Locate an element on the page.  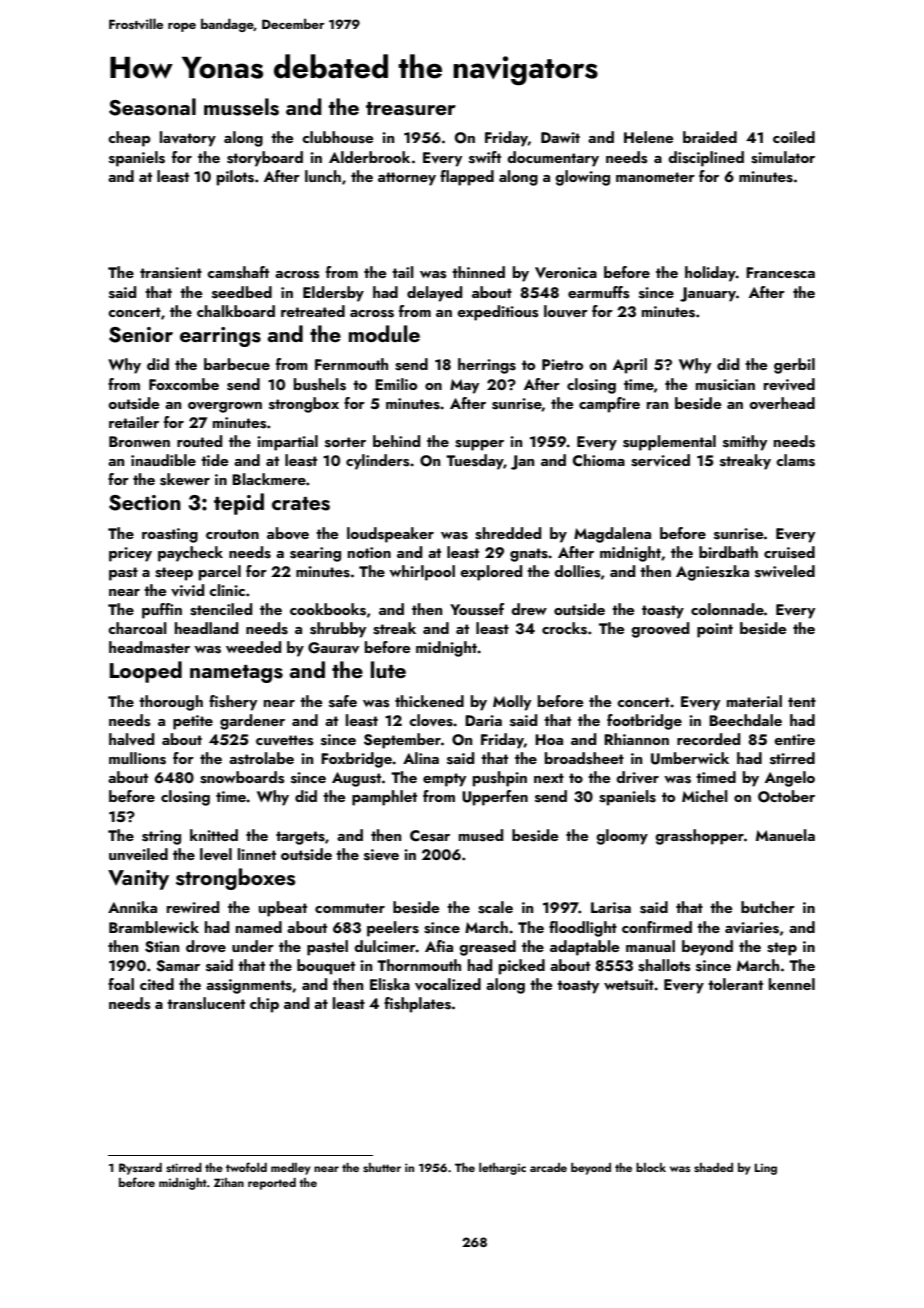
Zihan is located at coordinates (229, 1182).
